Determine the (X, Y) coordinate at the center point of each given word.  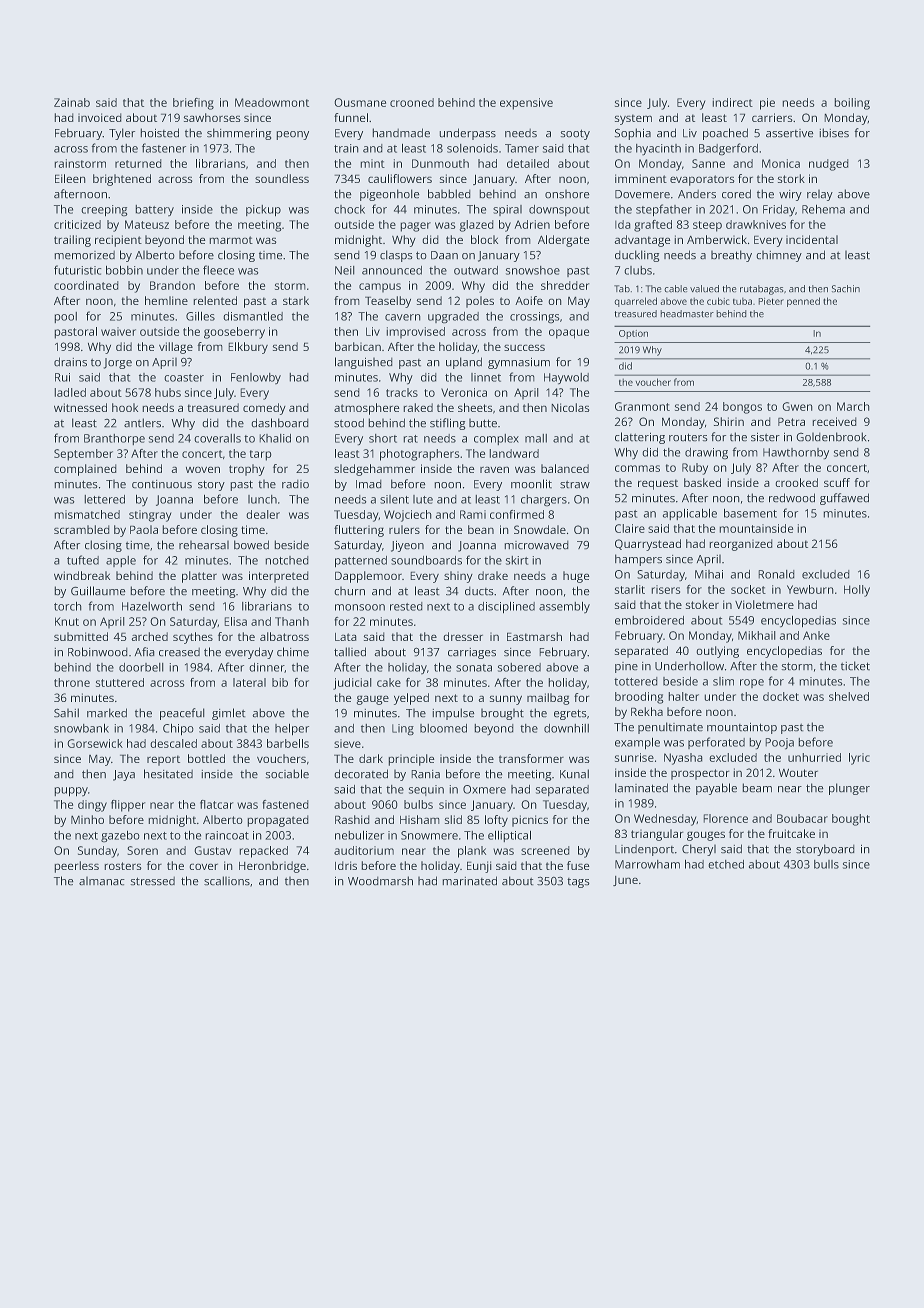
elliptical (509, 836)
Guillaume (98, 591)
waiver (118, 331)
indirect (732, 102)
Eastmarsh (534, 636)
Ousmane (360, 102)
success (524, 347)
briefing (193, 104)
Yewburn (810, 589)
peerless (76, 867)
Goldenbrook (831, 437)
